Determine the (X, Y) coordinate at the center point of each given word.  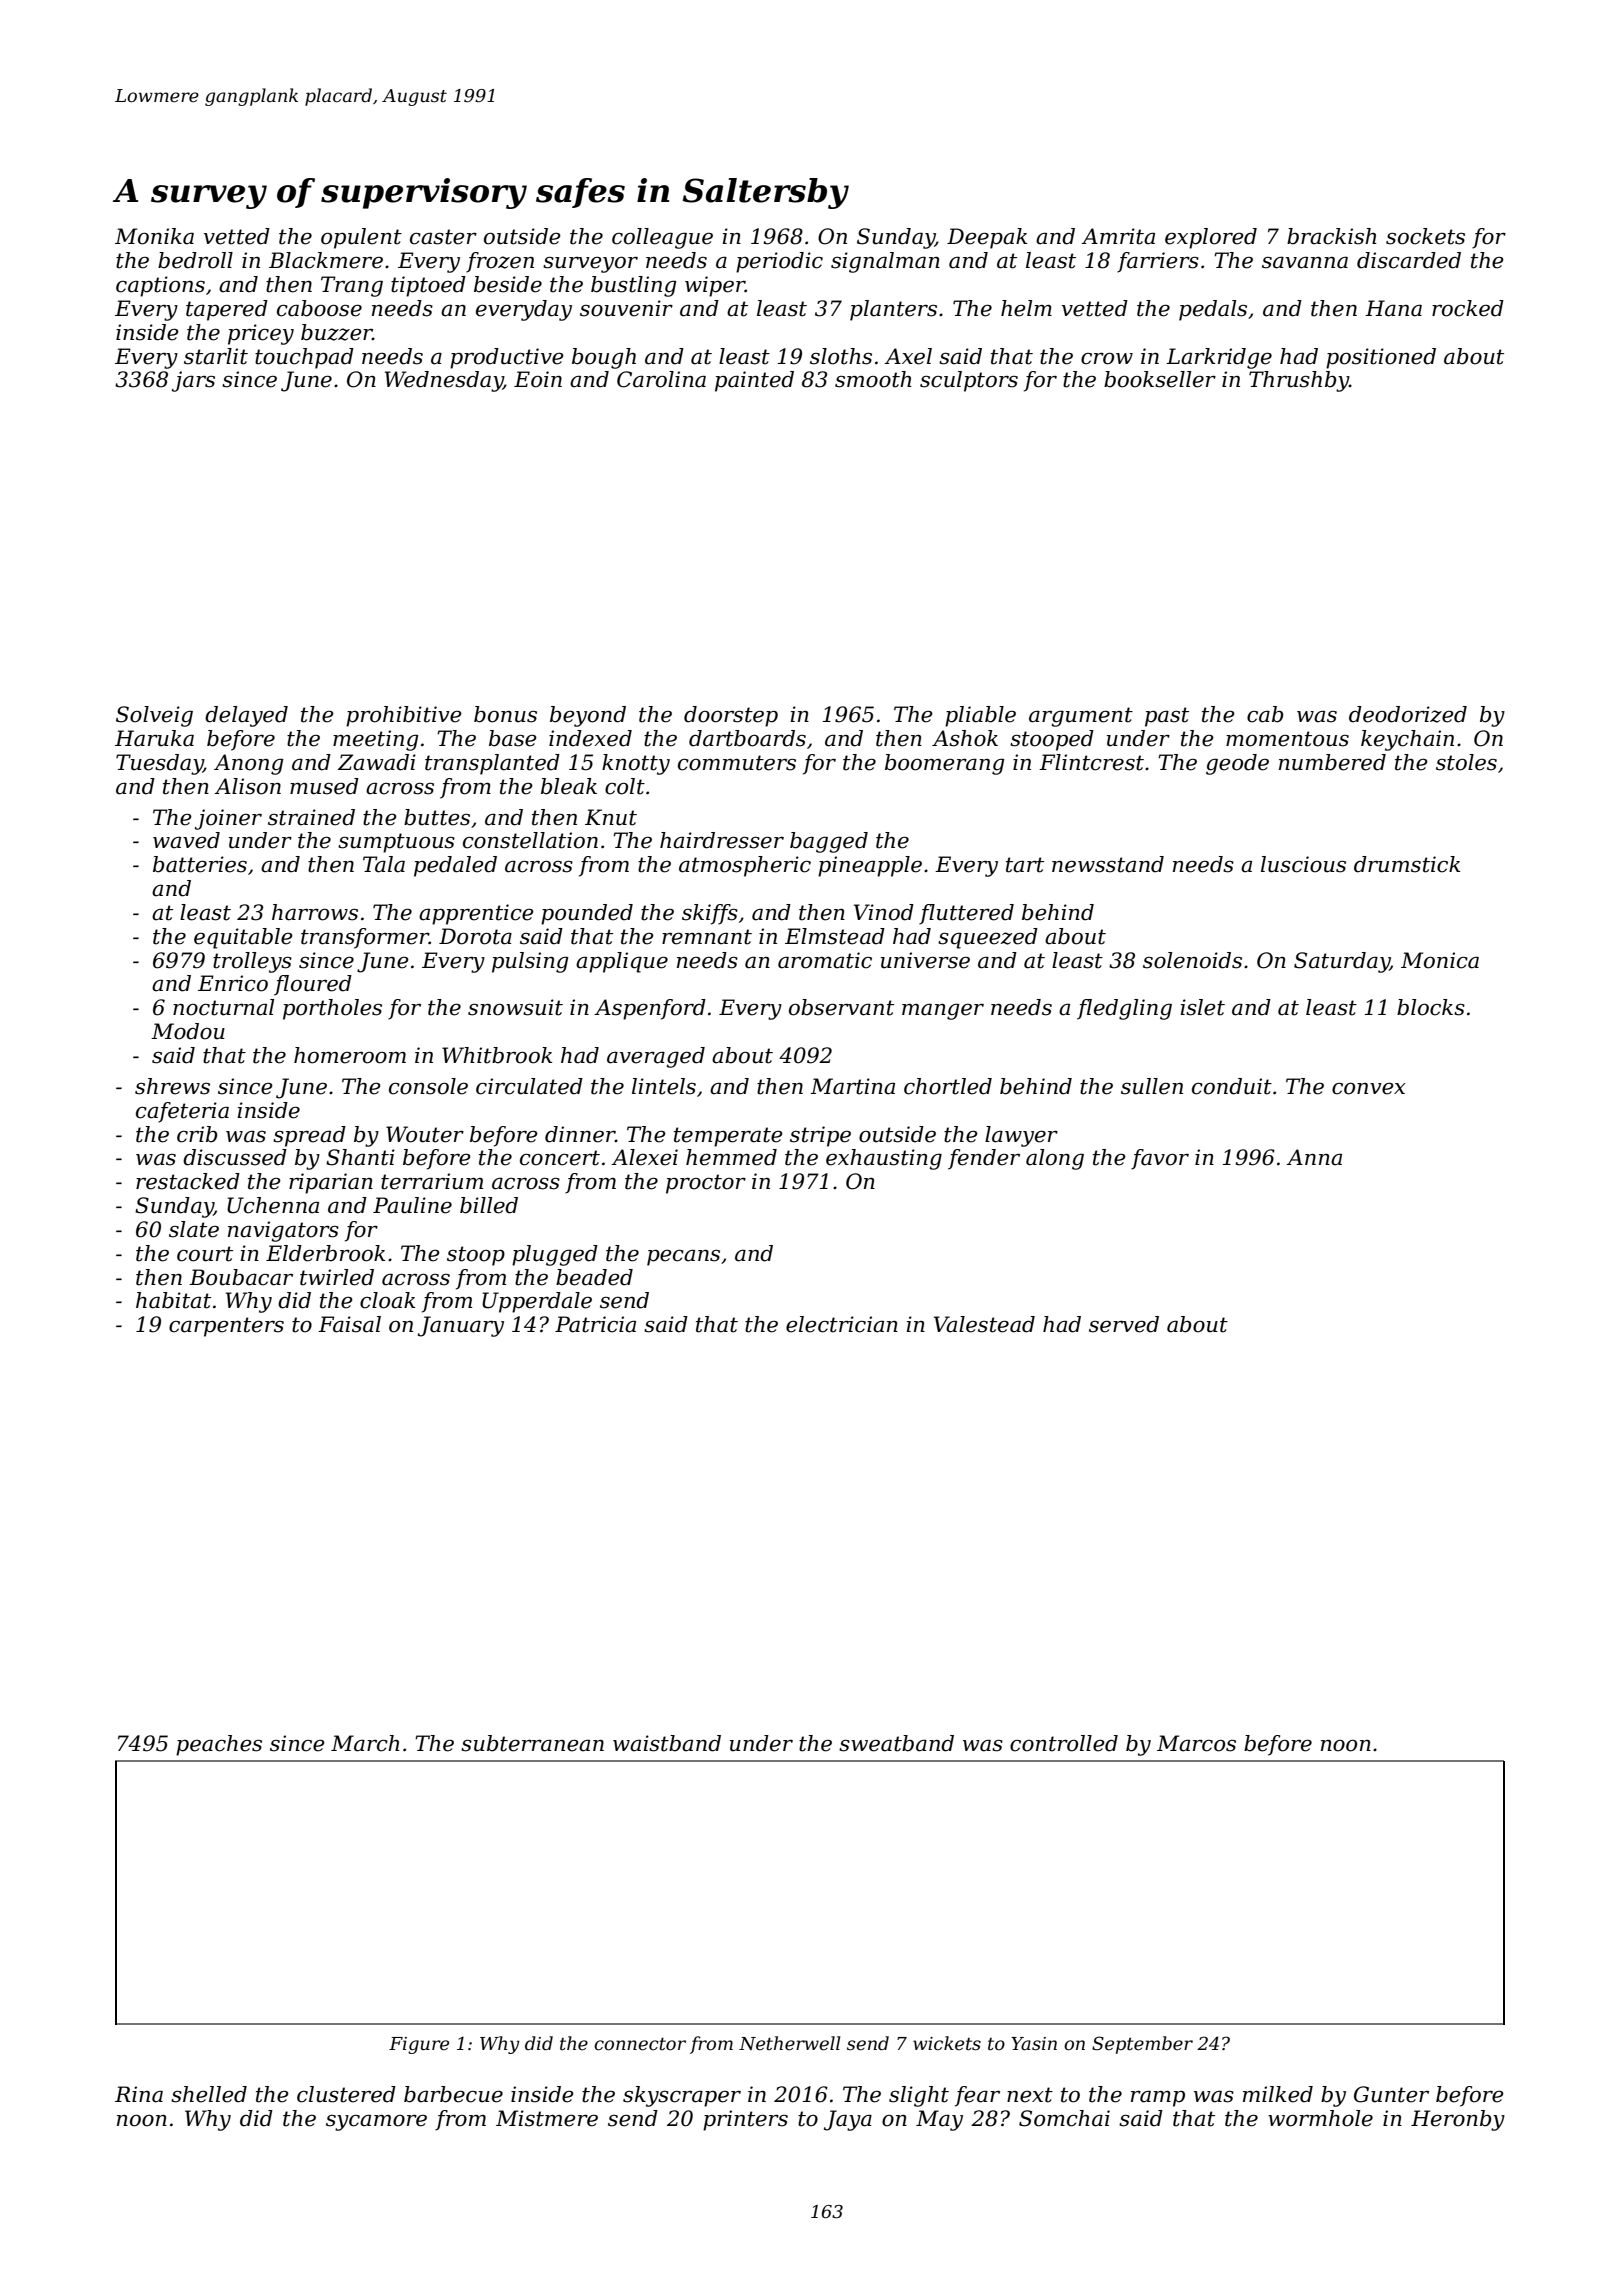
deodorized (1408, 714)
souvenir (626, 308)
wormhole (1320, 2118)
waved (186, 840)
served (1124, 1324)
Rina (139, 2094)
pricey (261, 334)
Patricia (595, 1324)
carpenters (226, 1327)
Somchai (1064, 2118)
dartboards (747, 738)
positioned (1381, 358)
